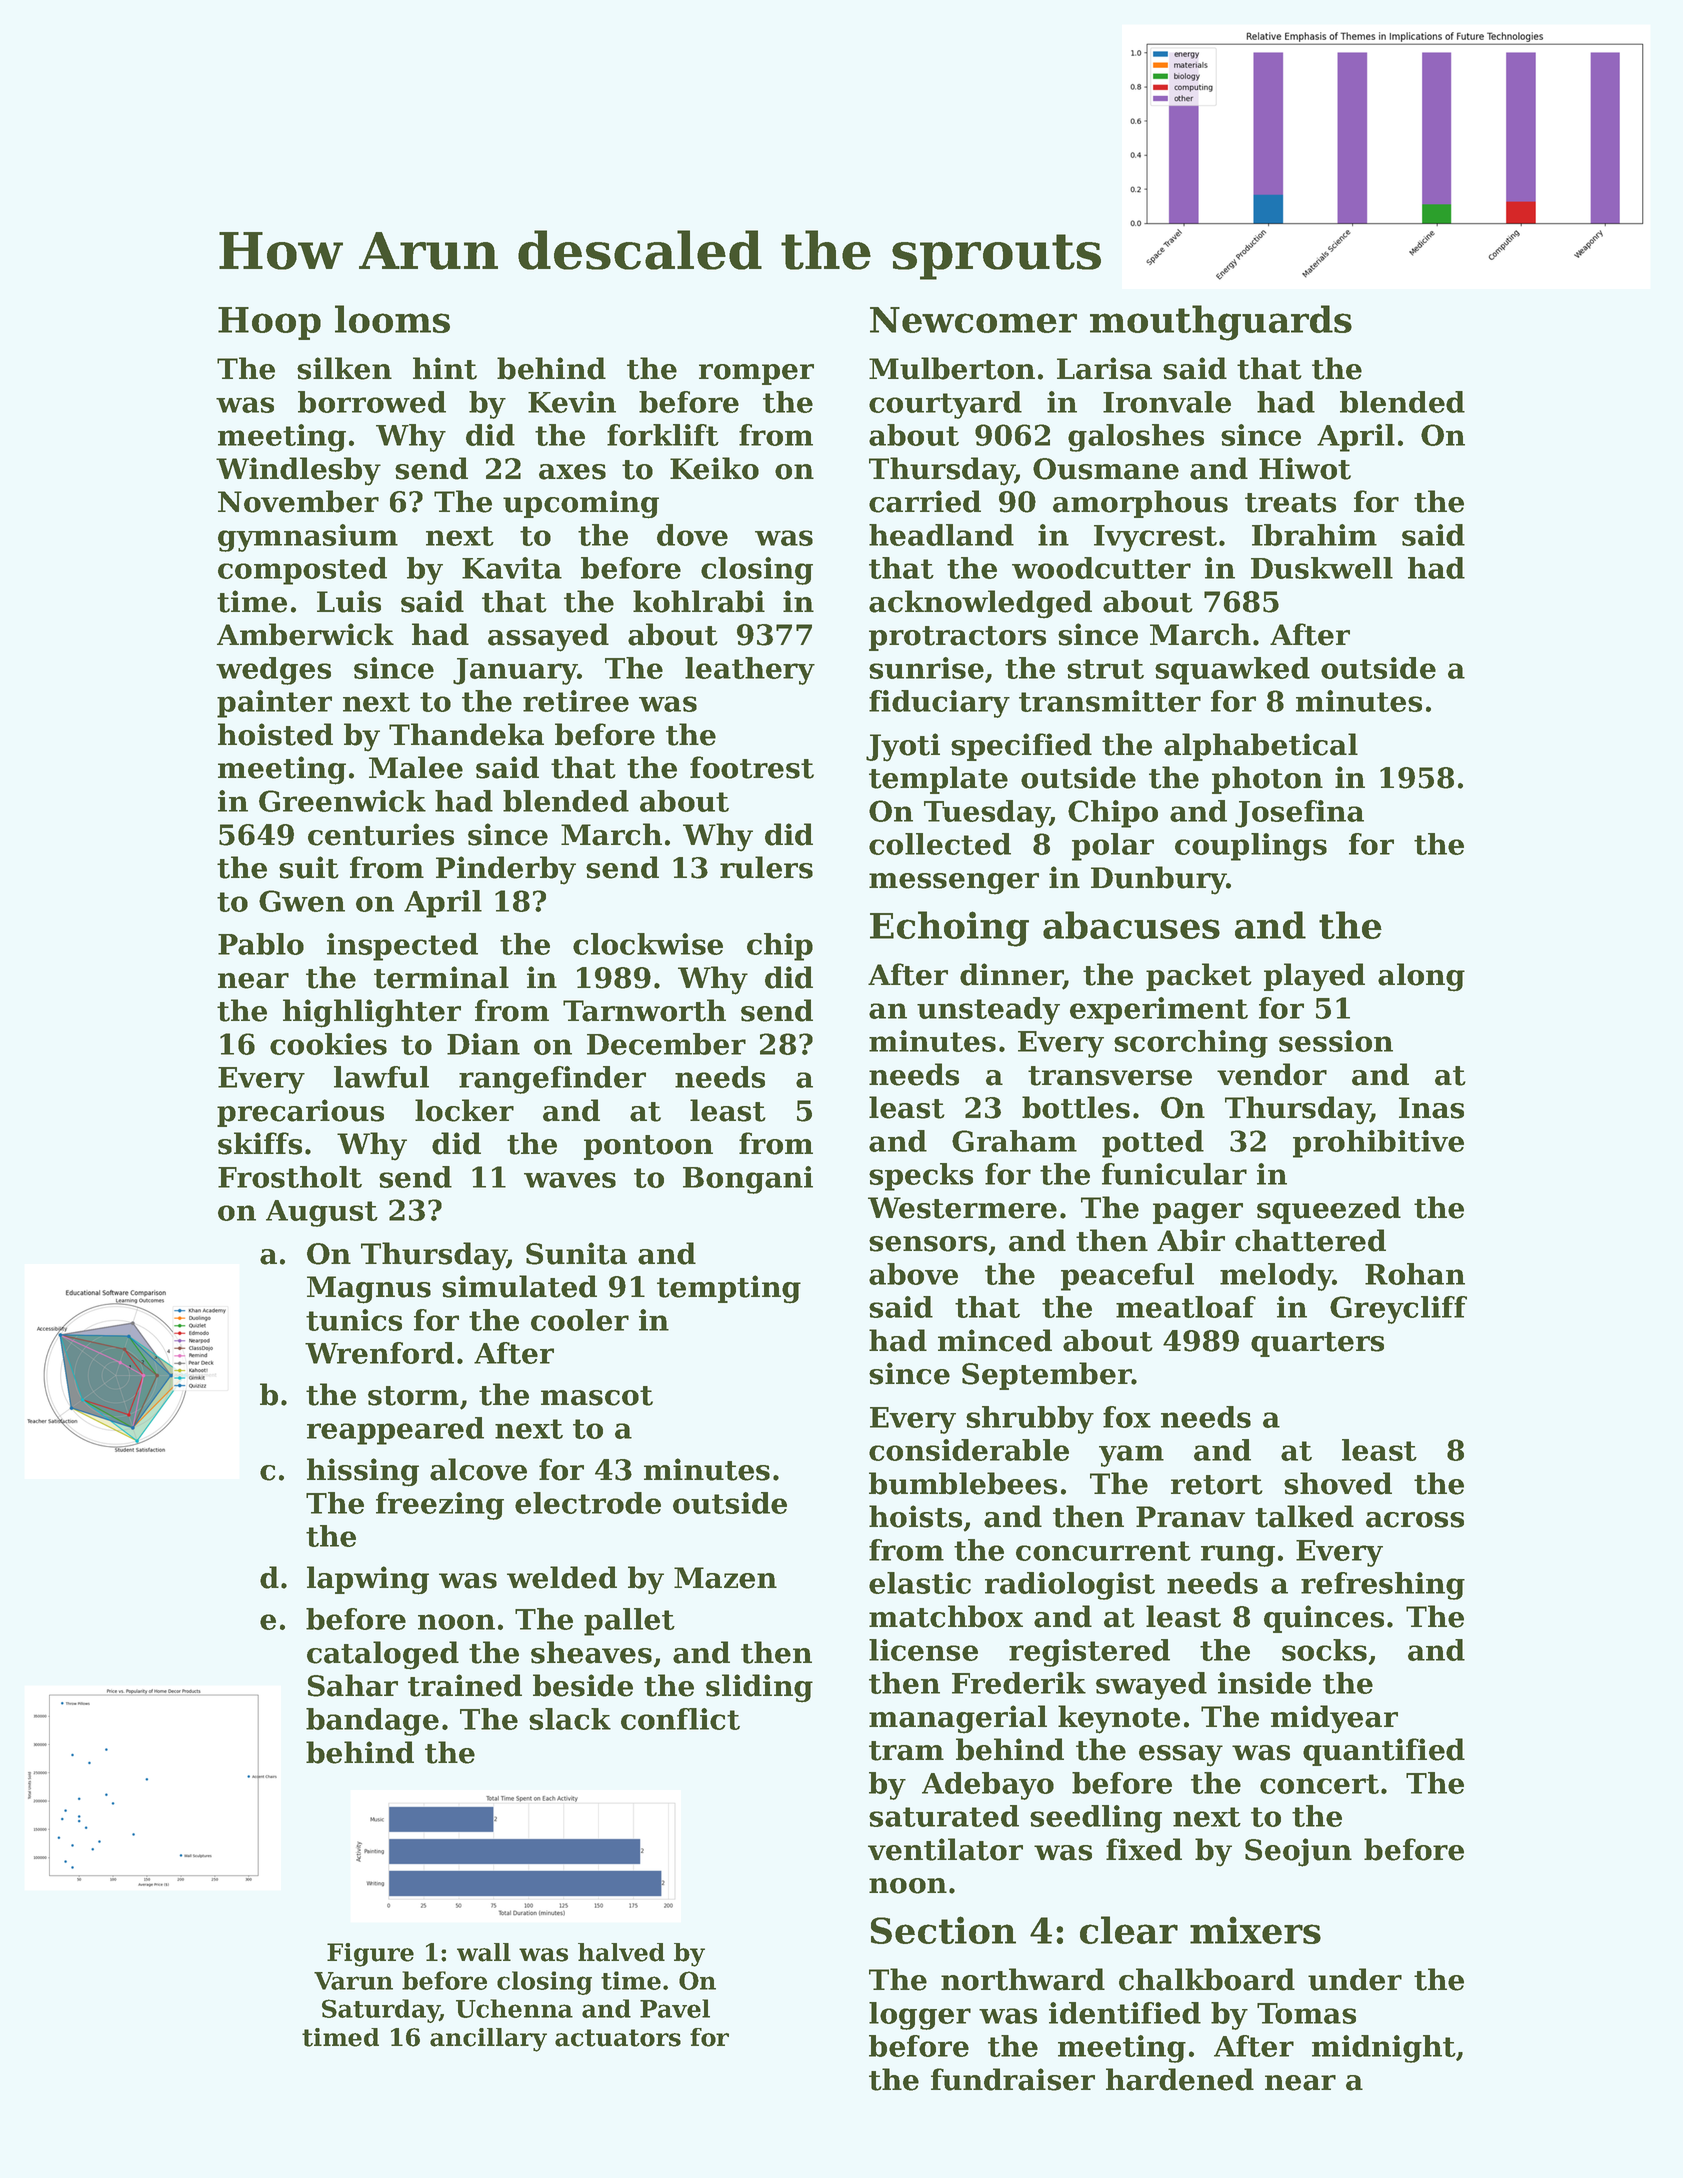  I want to click on inside, so click(1264, 1683).
